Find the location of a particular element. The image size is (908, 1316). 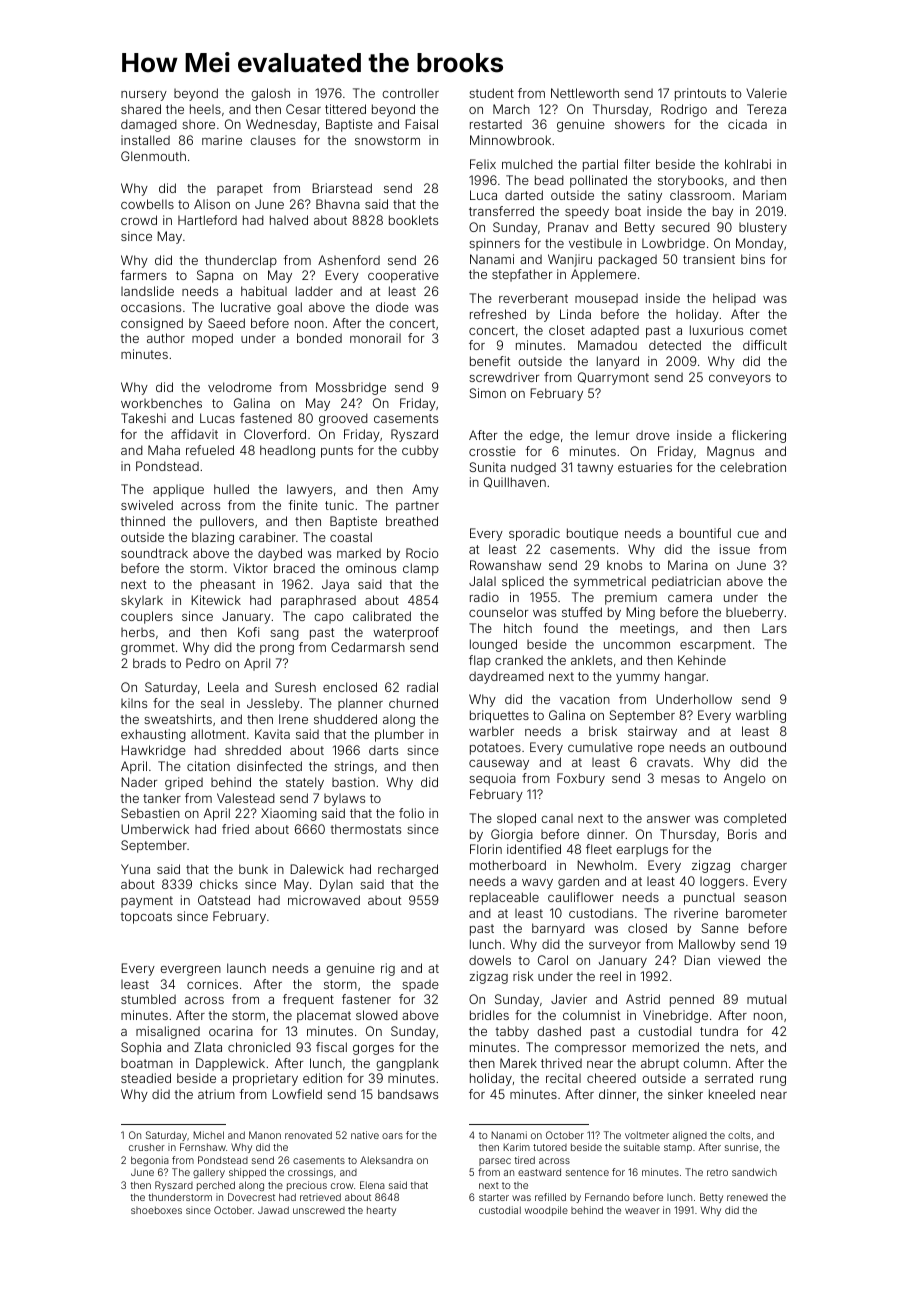

Nettleworth is located at coordinates (585, 93).
